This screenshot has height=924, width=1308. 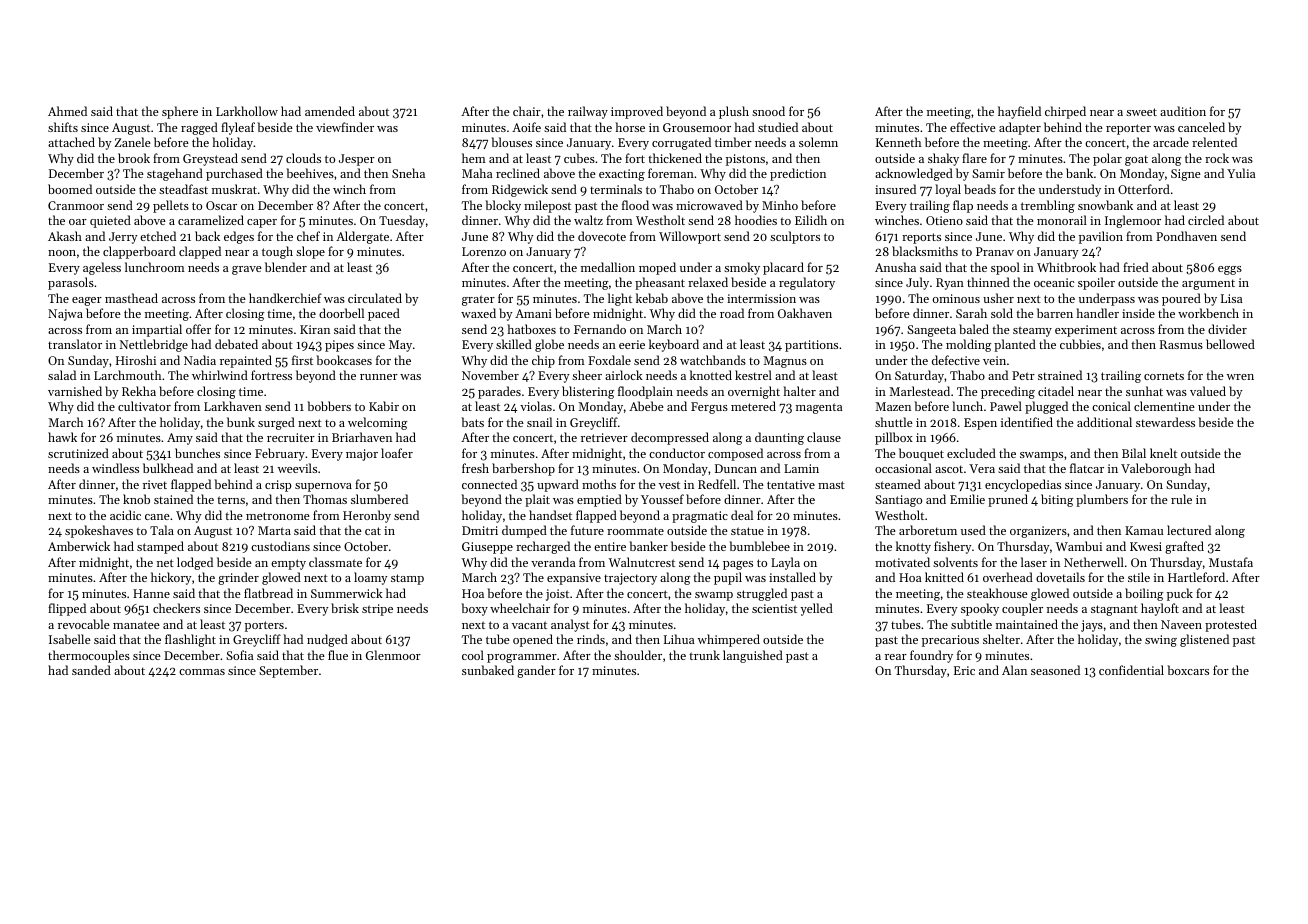 I want to click on commas, so click(x=202, y=672).
